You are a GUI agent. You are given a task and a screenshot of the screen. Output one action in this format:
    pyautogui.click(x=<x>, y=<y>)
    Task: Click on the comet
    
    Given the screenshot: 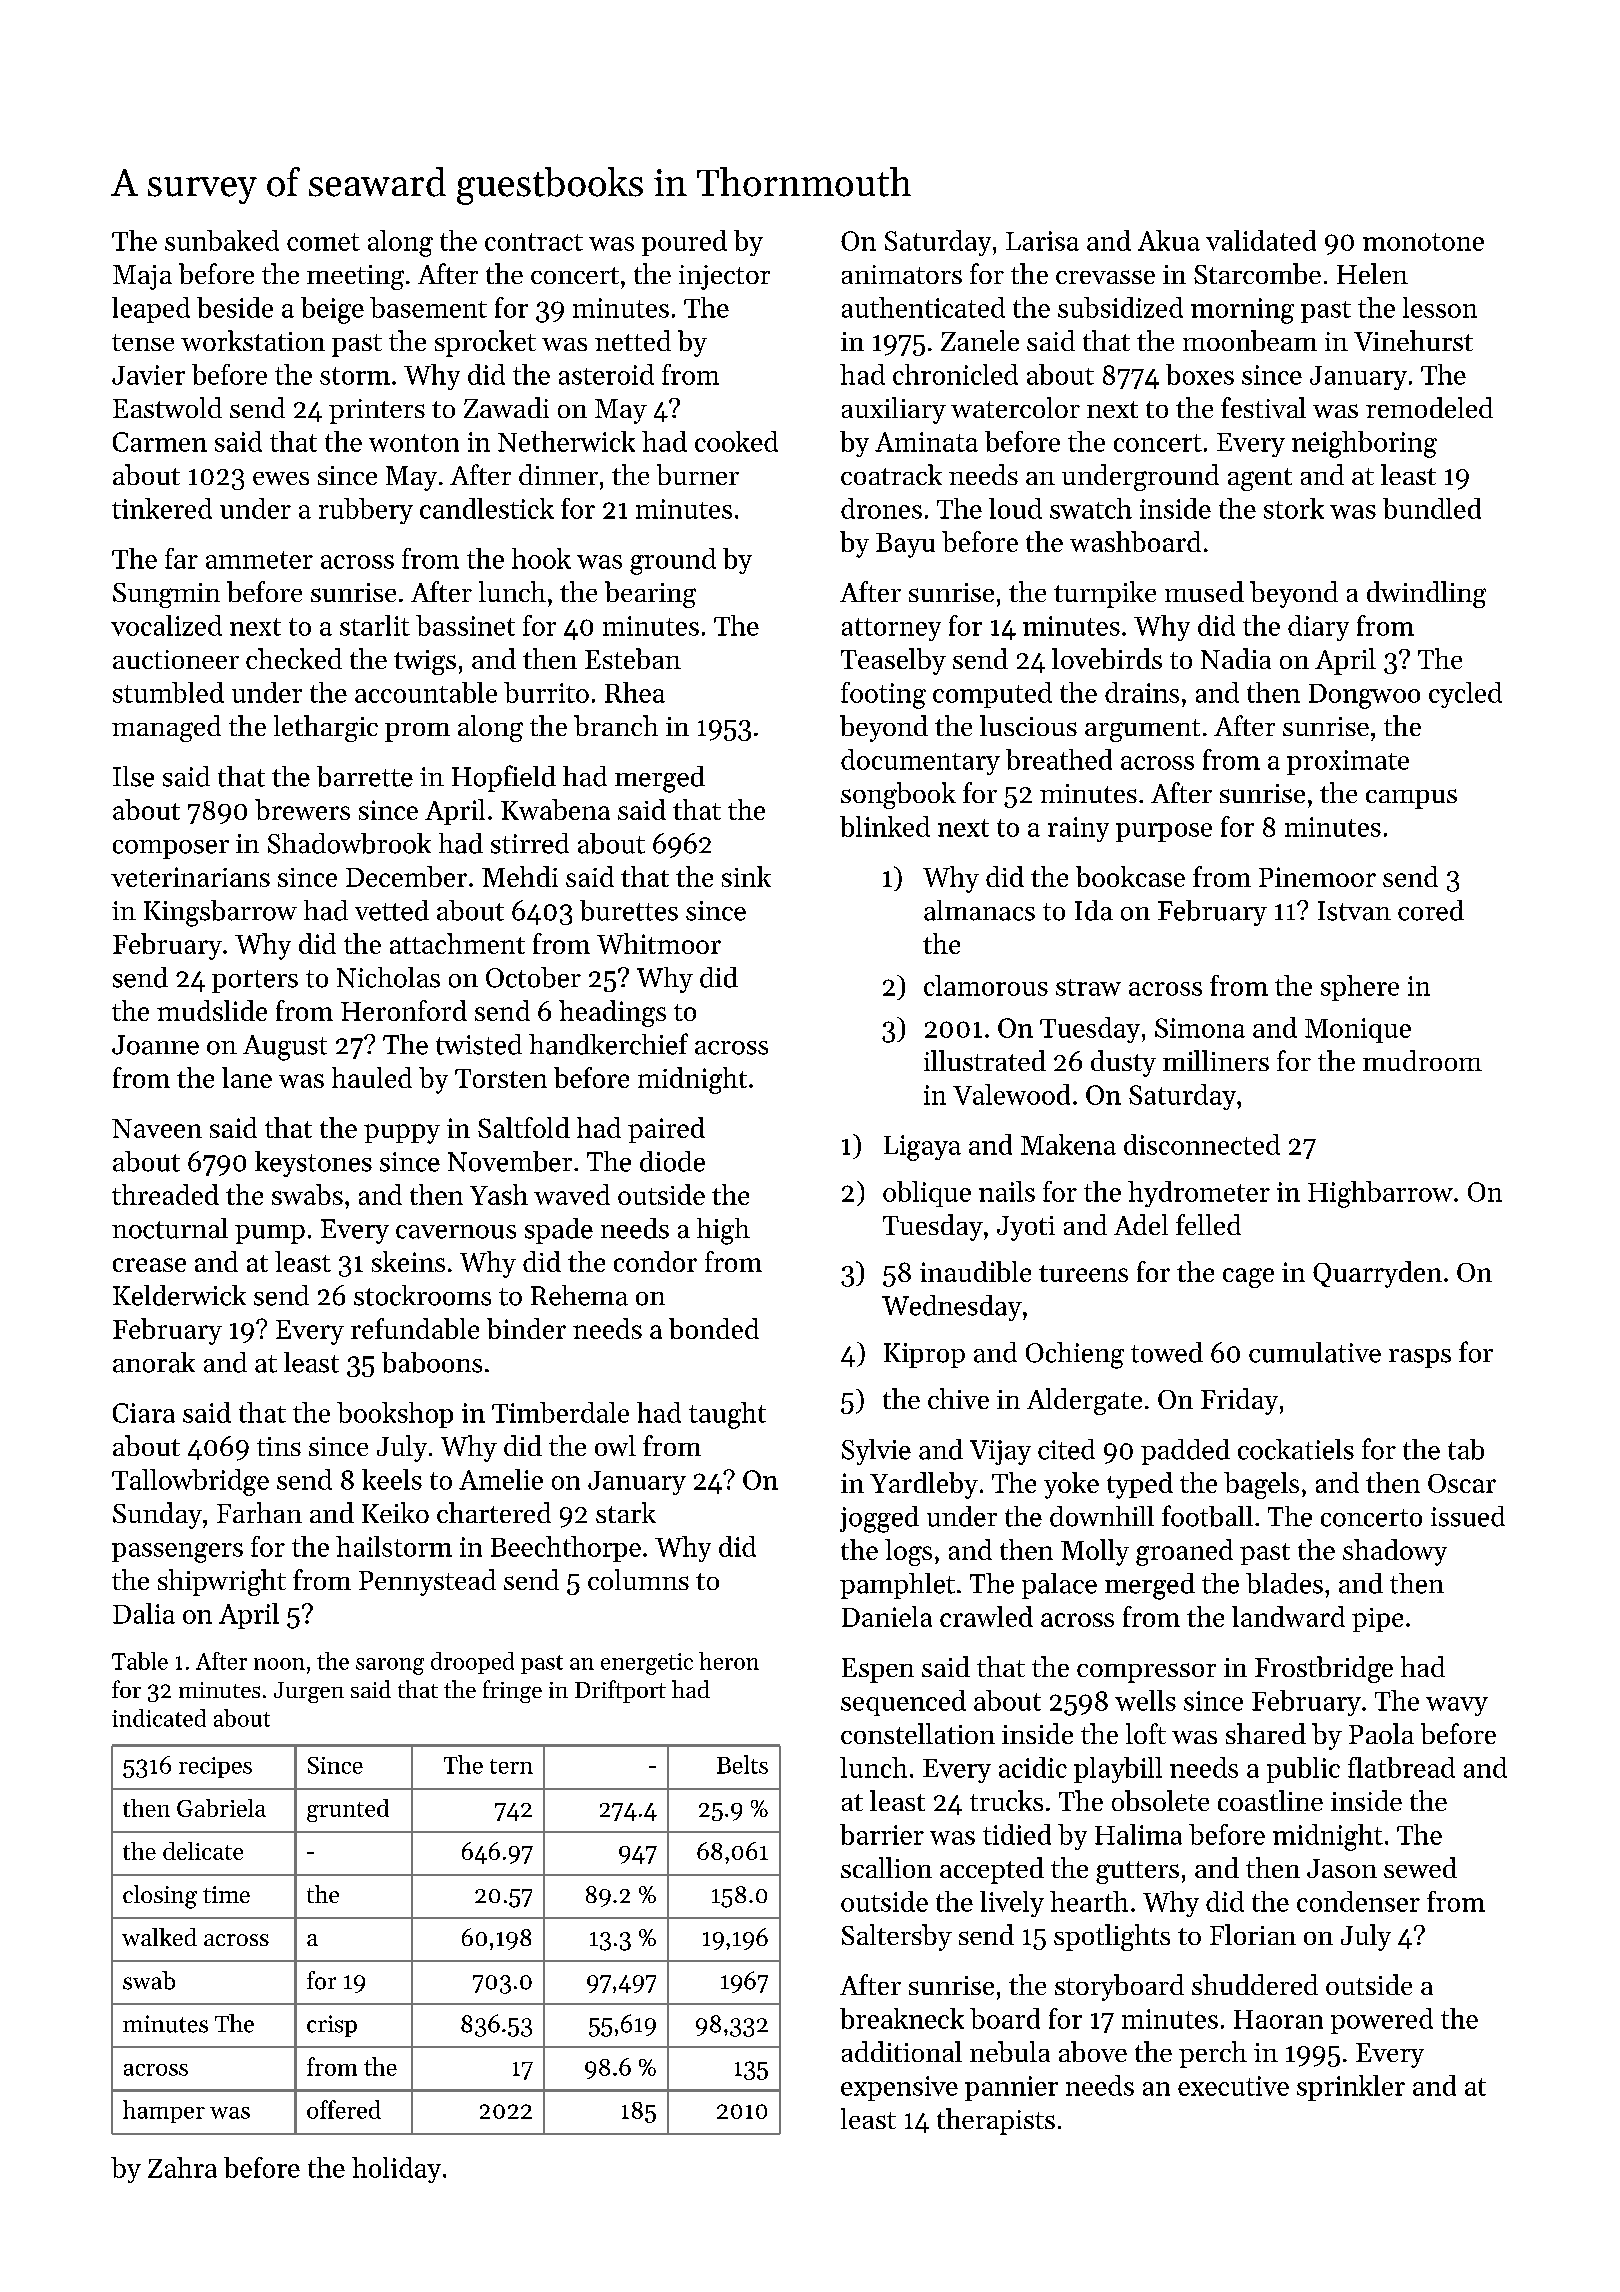 What is the action you would take?
    pyautogui.click(x=323, y=242)
